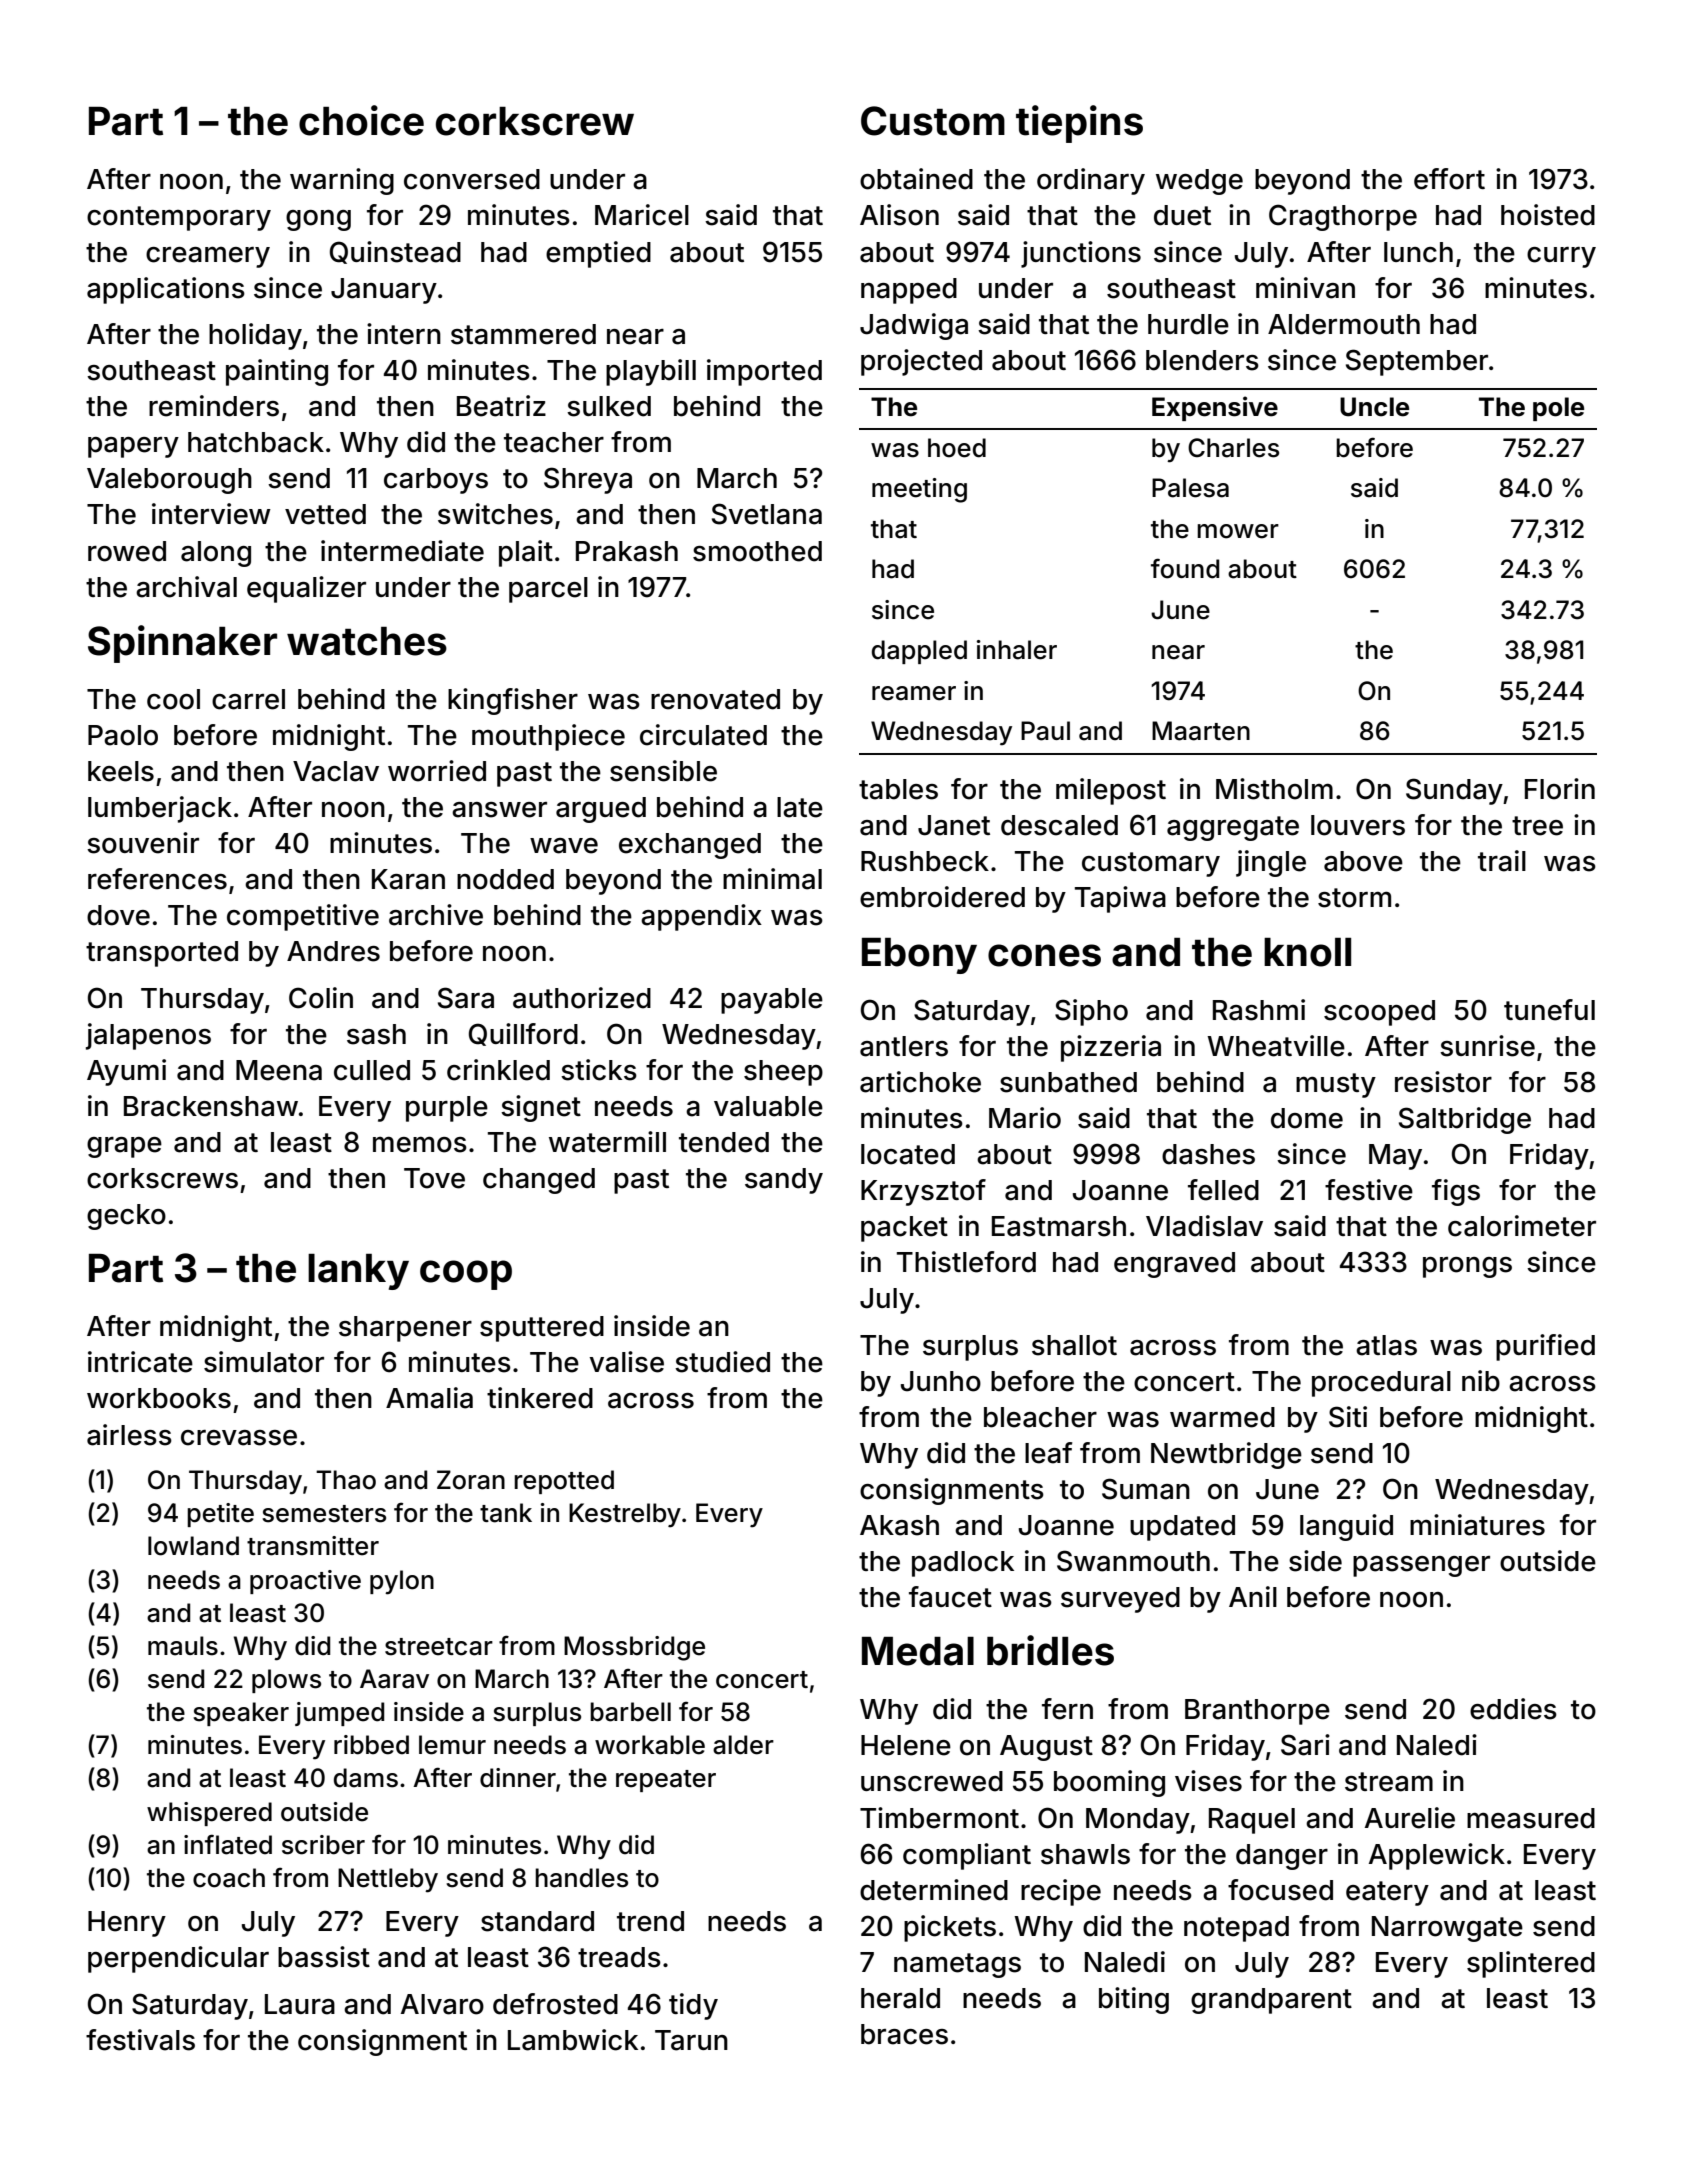 The image size is (1683, 2178). Describe the element at coordinates (904, 1229) in the screenshot. I see `packet` at that location.
